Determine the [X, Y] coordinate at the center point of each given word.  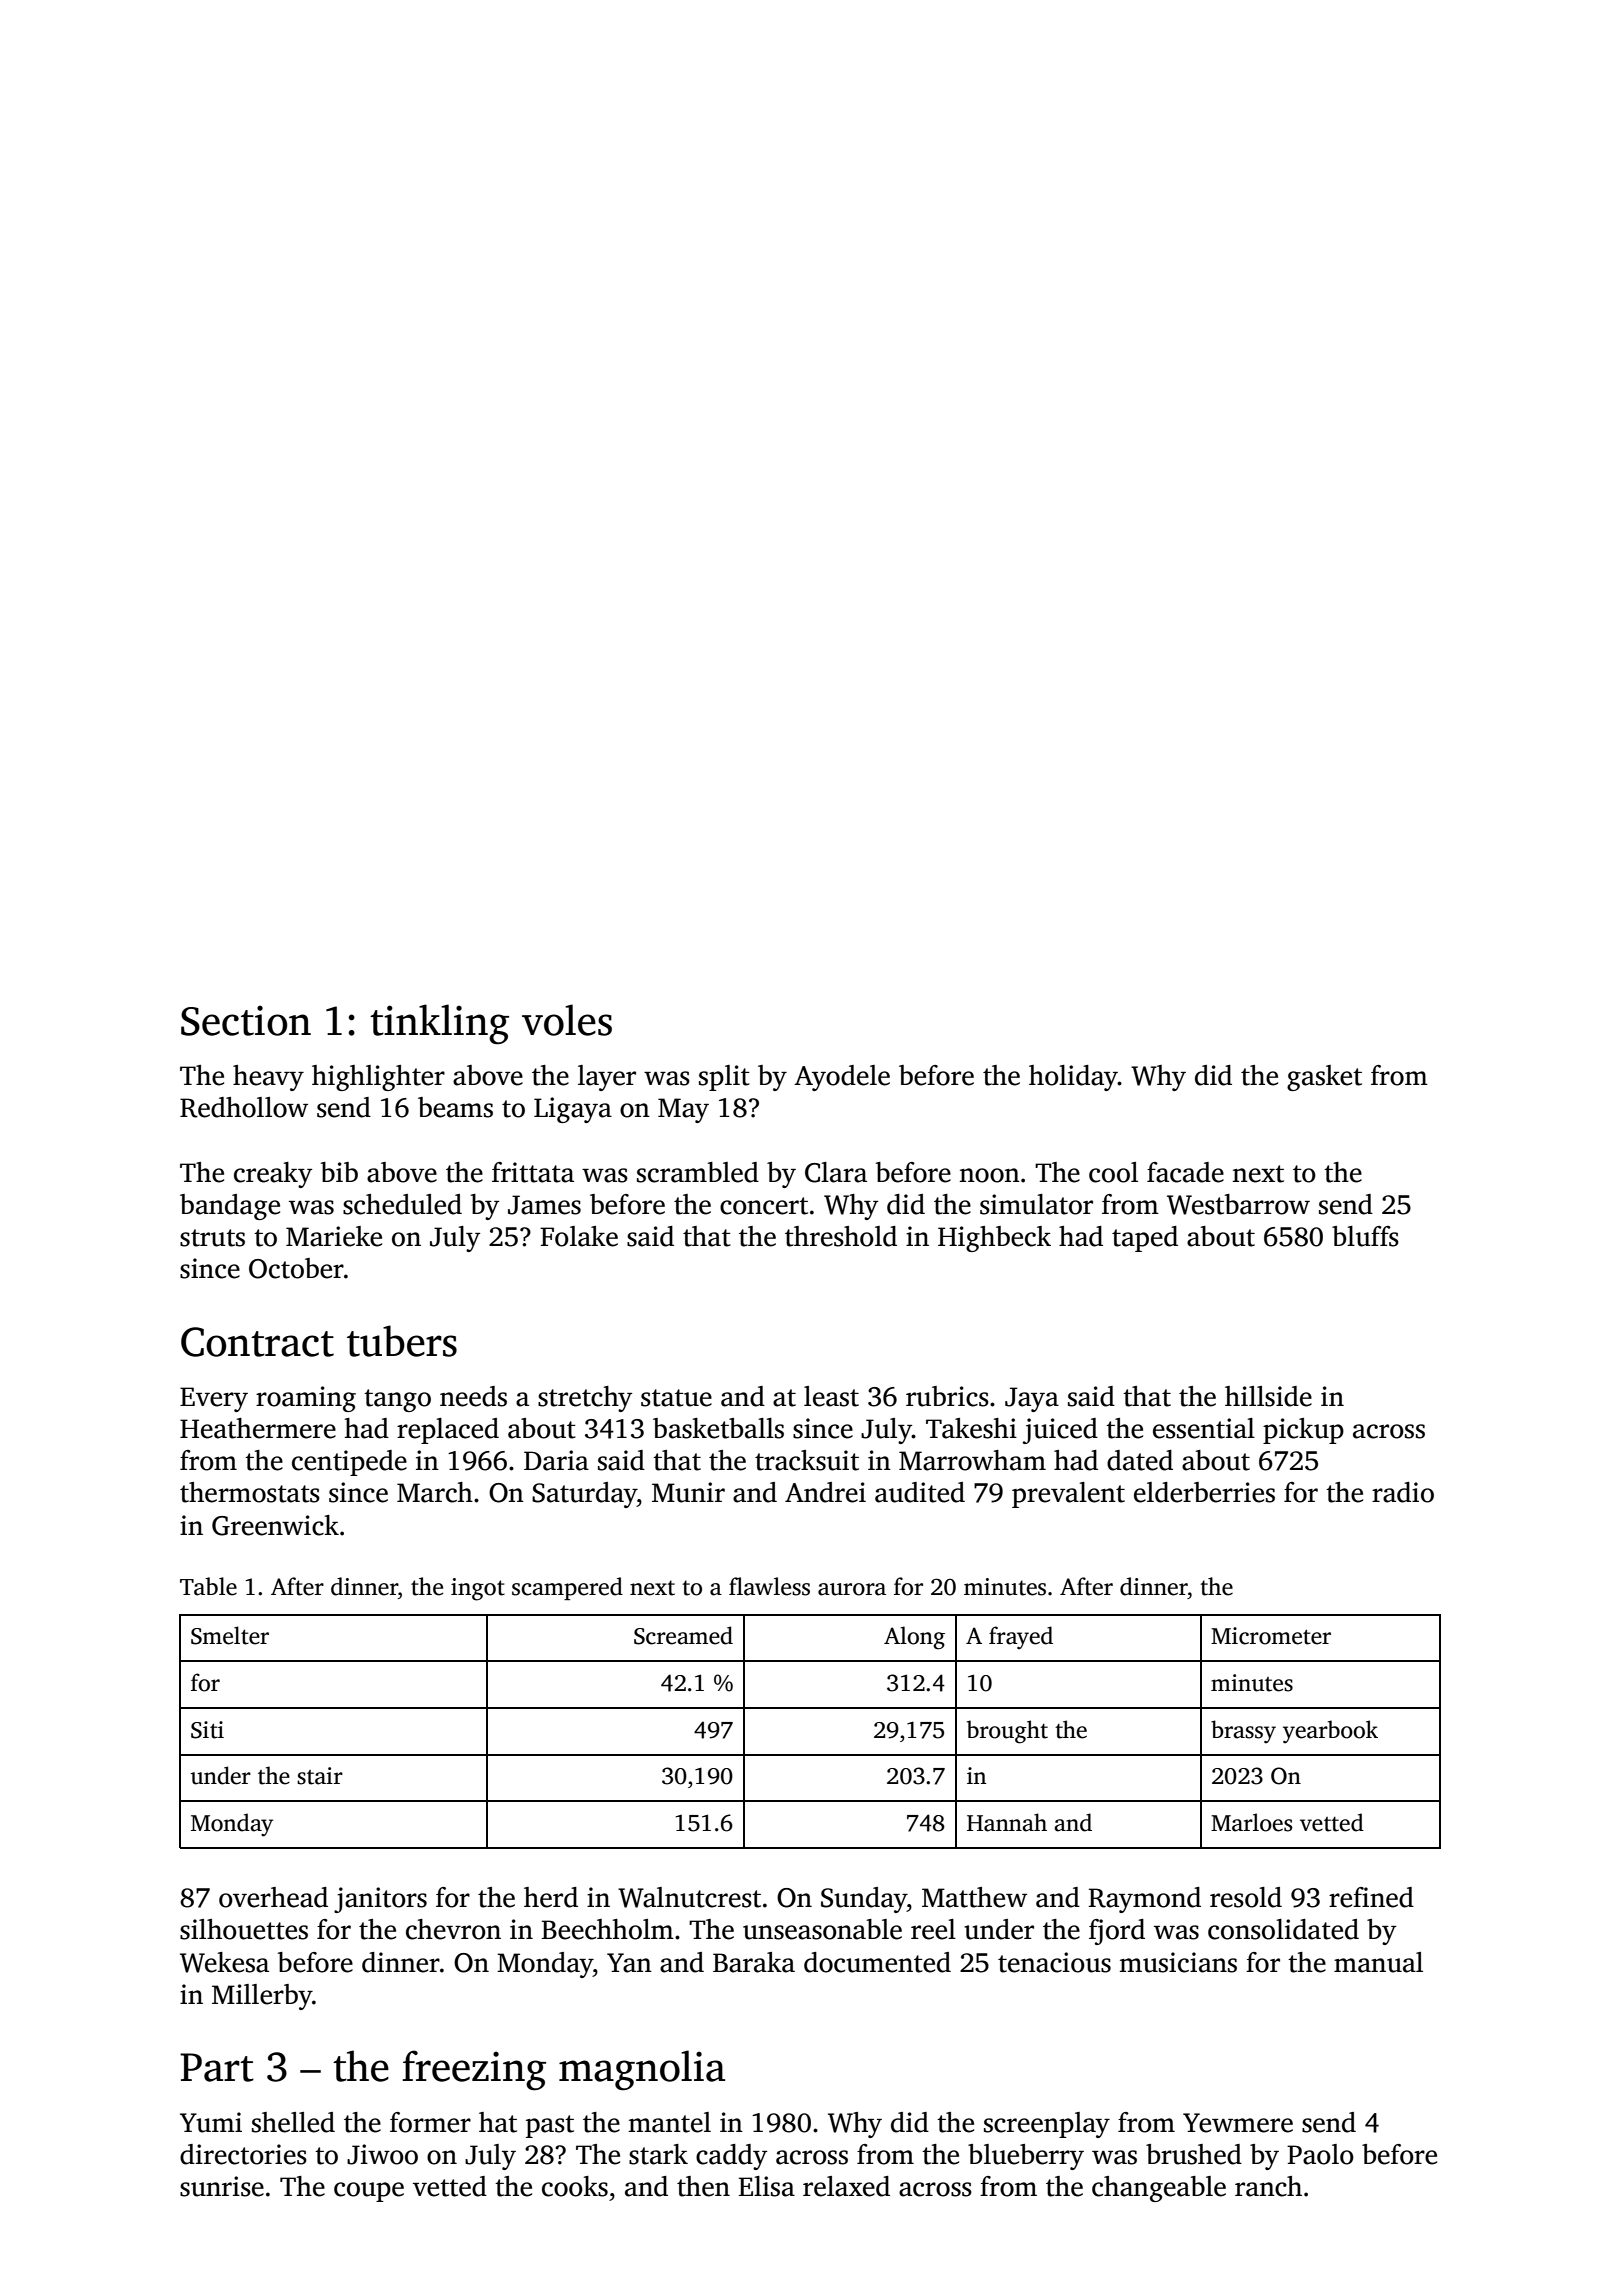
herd [551, 1897]
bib [339, 1172]
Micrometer [1271, 1636]
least [831, 1396]
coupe [369, 2192]
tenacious [1054, 1962]
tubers [402, 1341]
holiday [1073, 1078]
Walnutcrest [689, 1897]
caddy [732, 2157]
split [724, 1078]
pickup [1303, 1431]
